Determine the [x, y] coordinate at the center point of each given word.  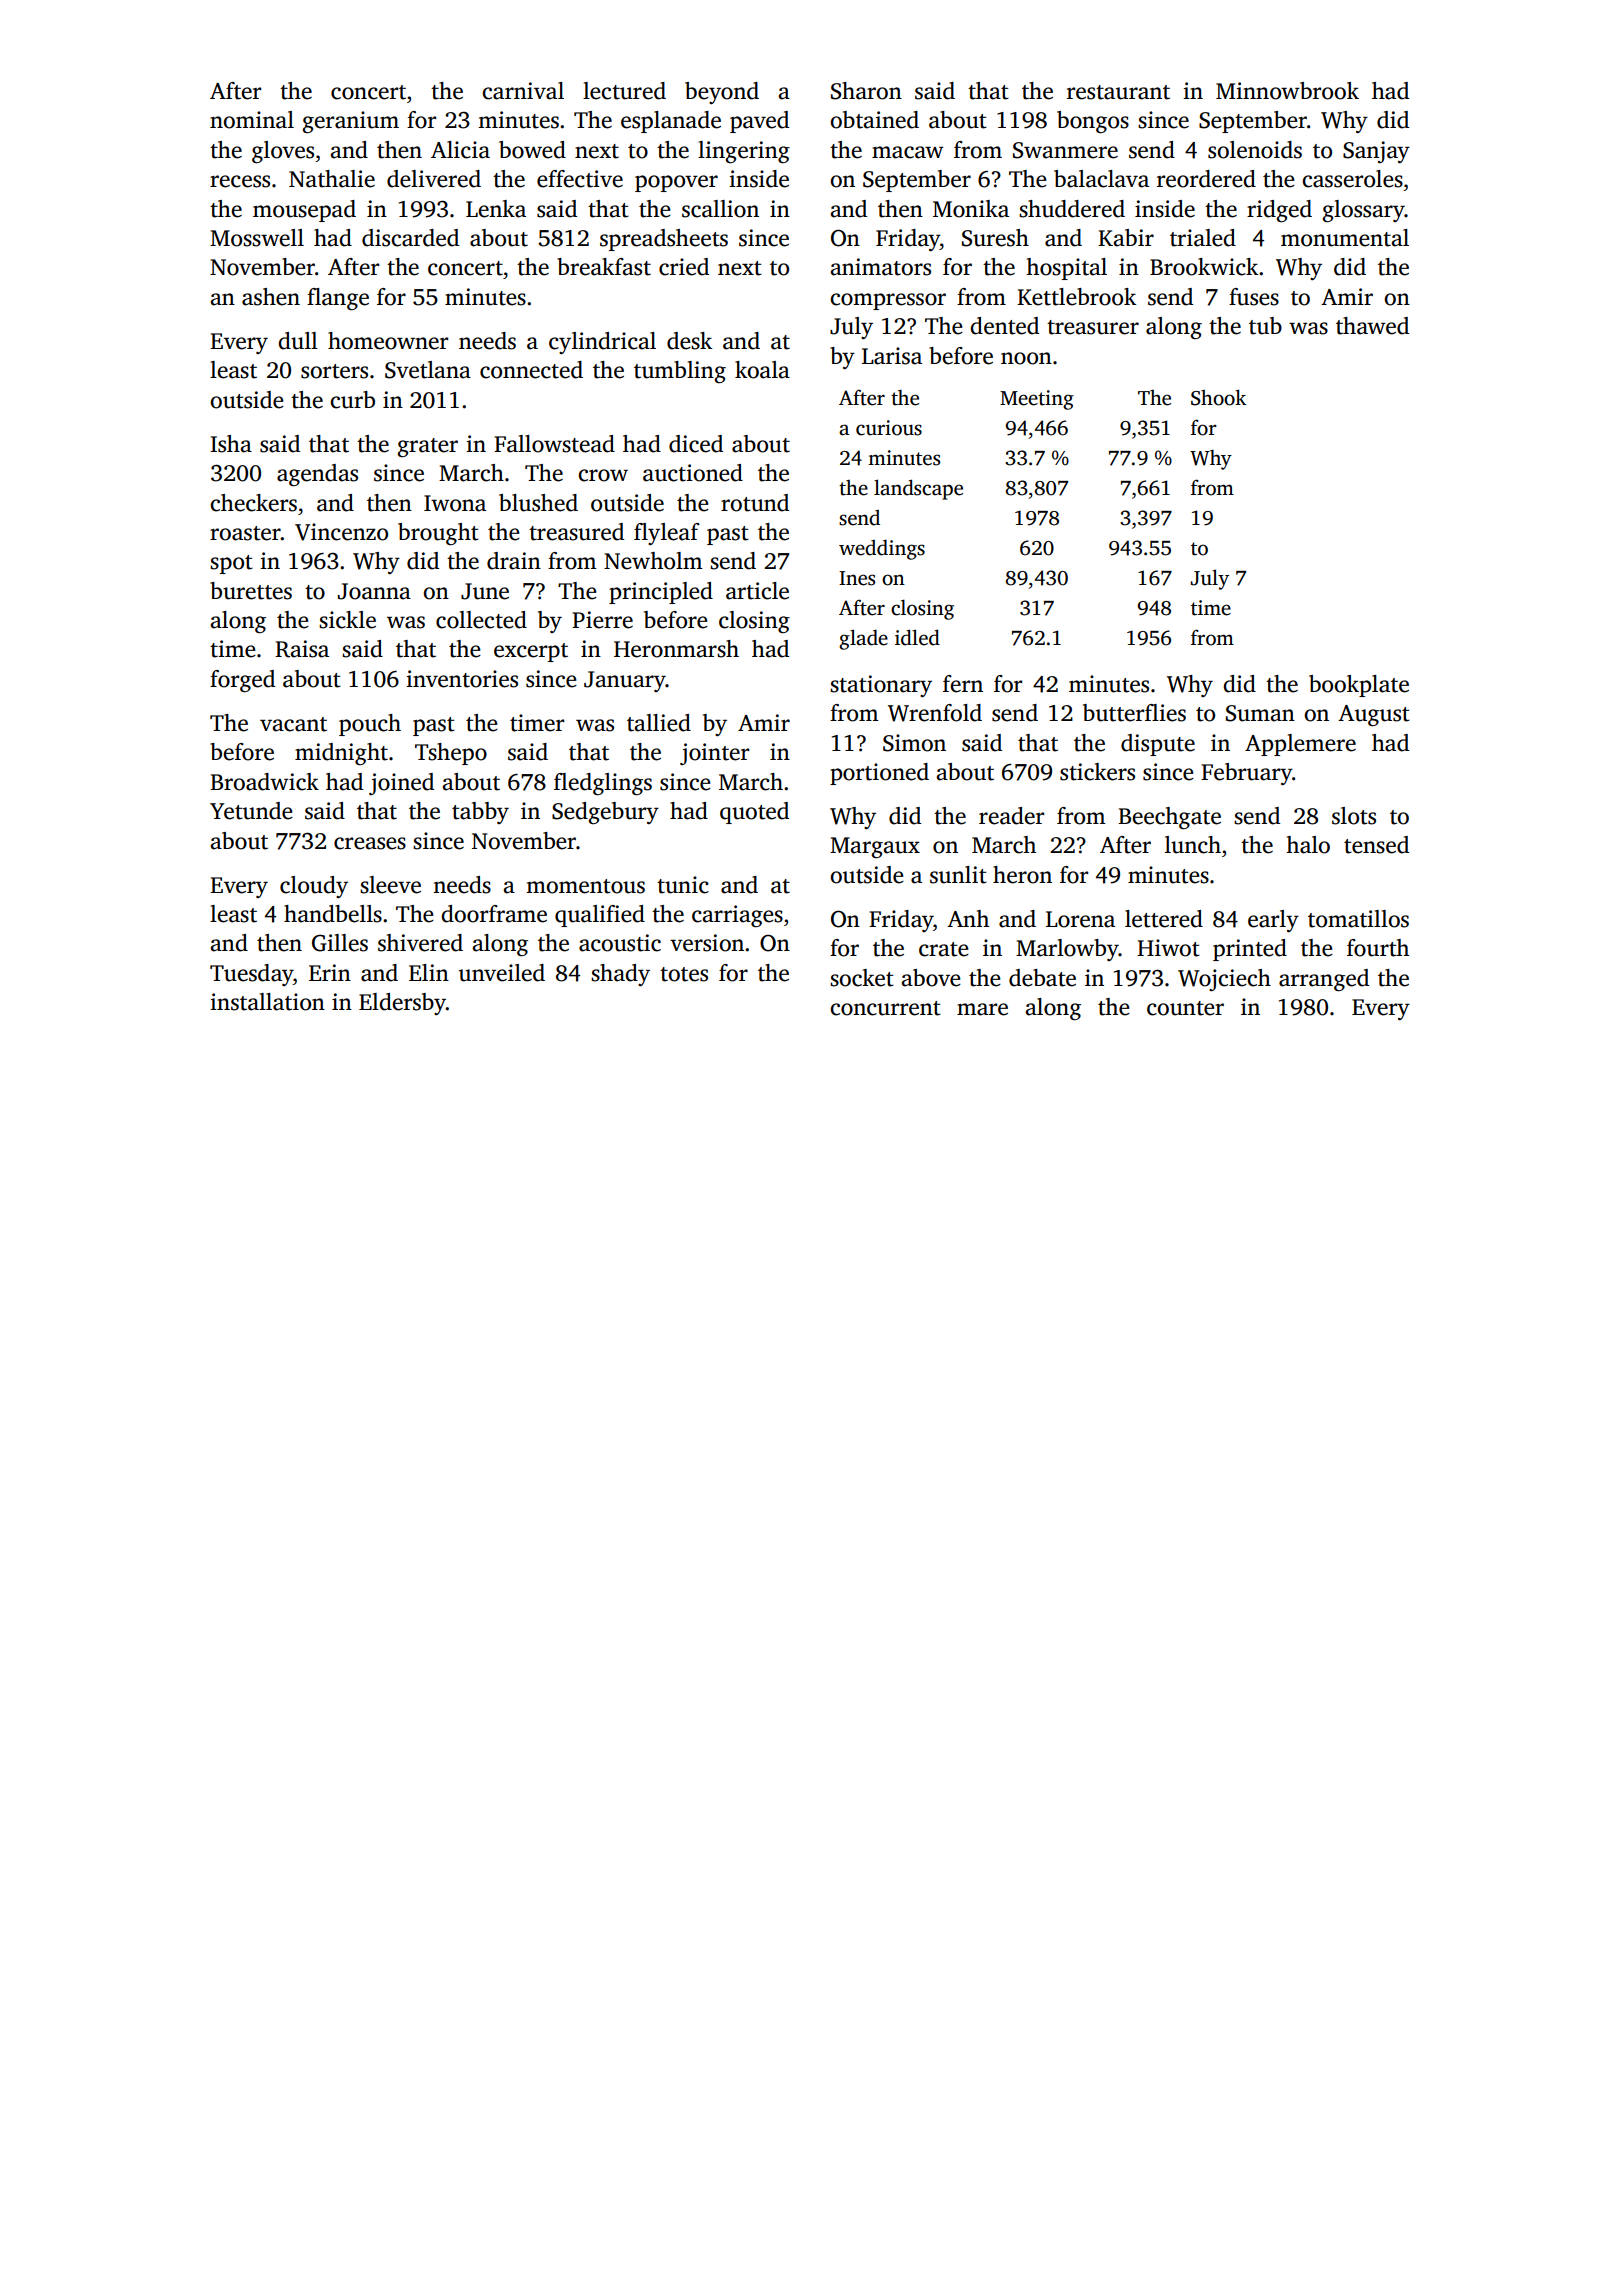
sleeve [390, 885]
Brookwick [1204, 267]
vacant [293, 724]
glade [863, 639]
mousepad [304, 211]
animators [880, 267]
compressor [888, 301]
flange [338, 299]
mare [982, 1009]
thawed [1372, 326]
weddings [882, 549]
